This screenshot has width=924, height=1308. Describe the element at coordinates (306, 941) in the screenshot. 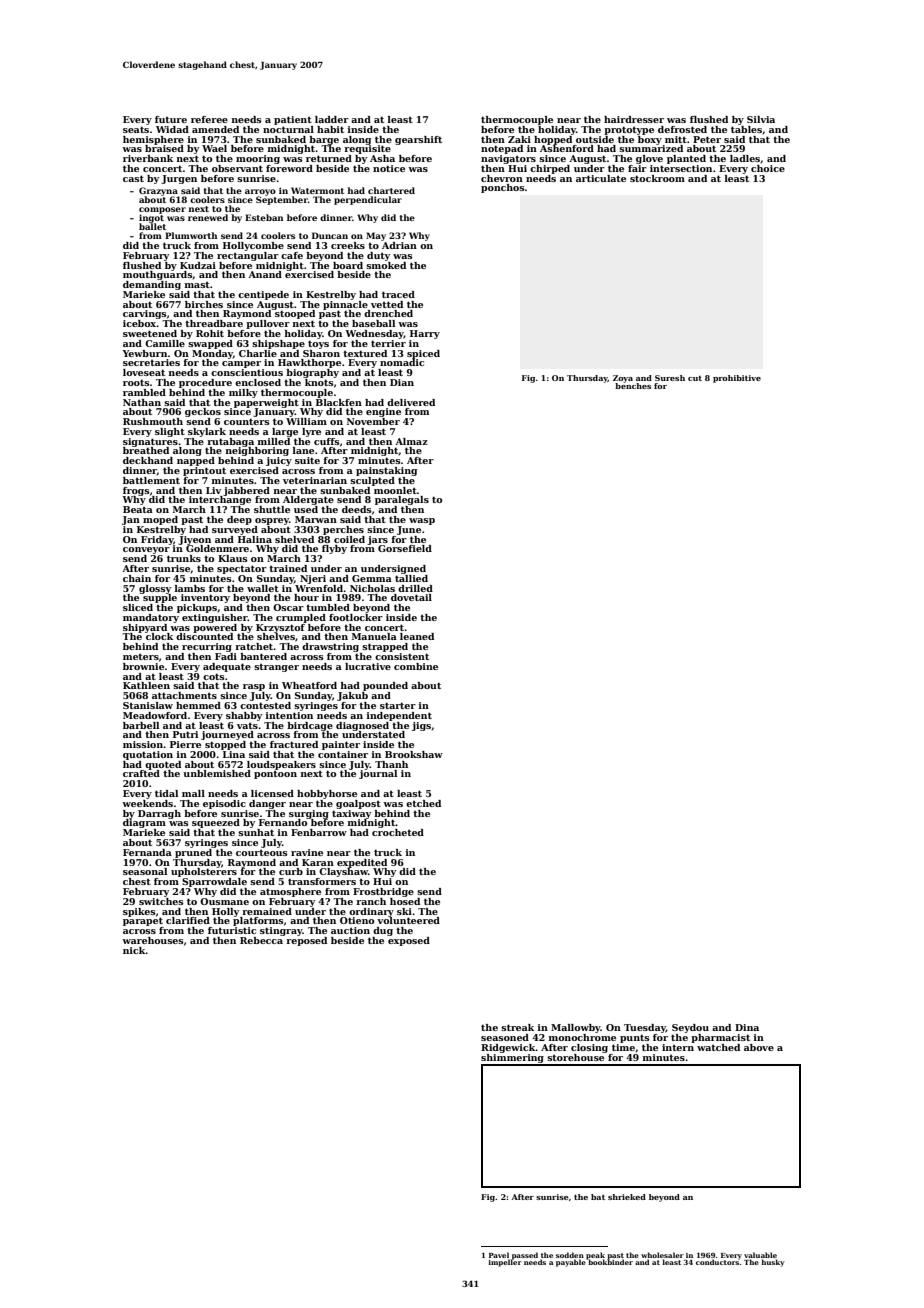

I see `reposed` at that location.
